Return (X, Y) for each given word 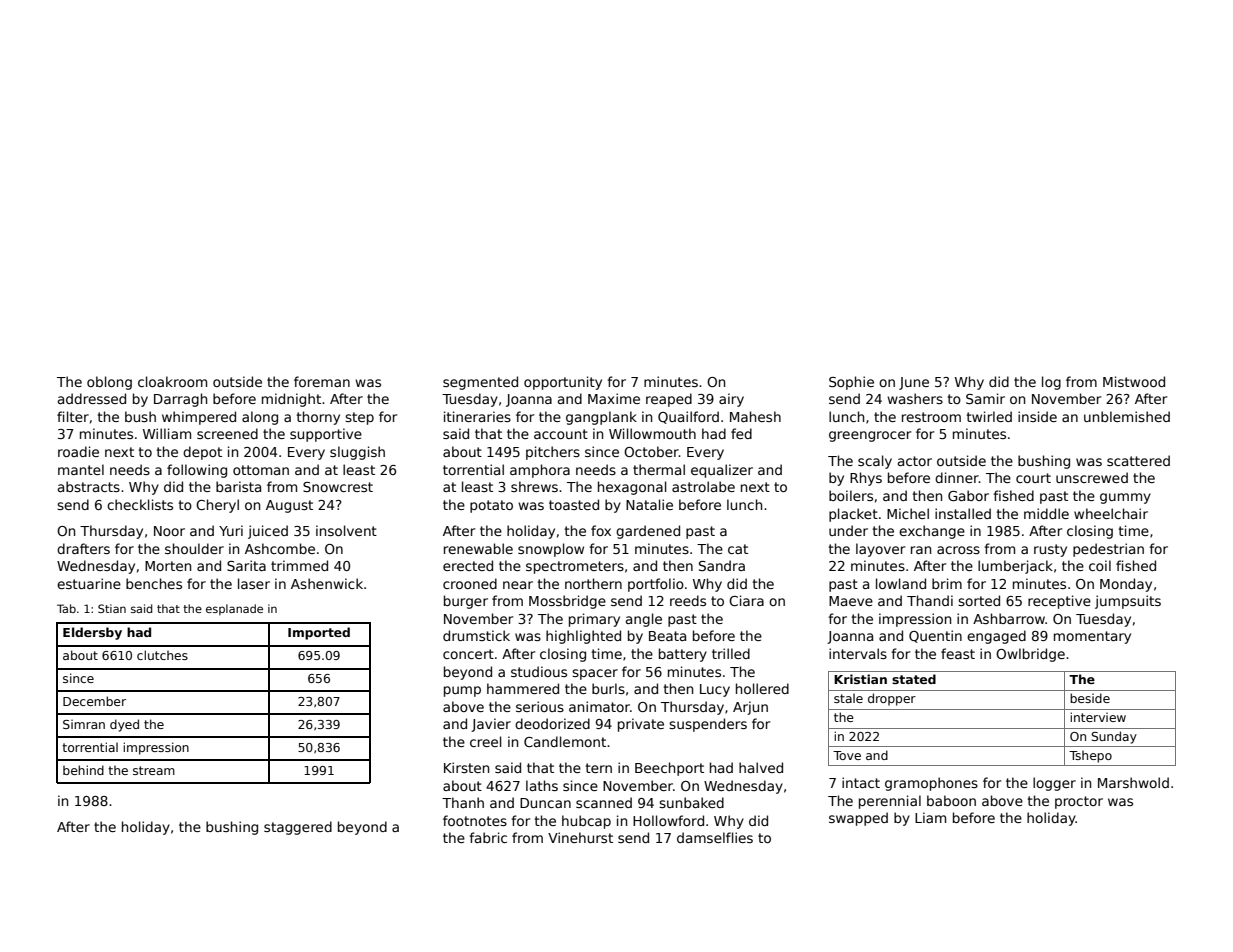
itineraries (477, 416)
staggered (298, 828)
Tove (847, 755)
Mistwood (1134, 381)
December (94, 701)
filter (73, 416)
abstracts (89, 486)
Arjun (750, 708)
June (914, 383)
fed (741, 433)
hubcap (586, 822)
